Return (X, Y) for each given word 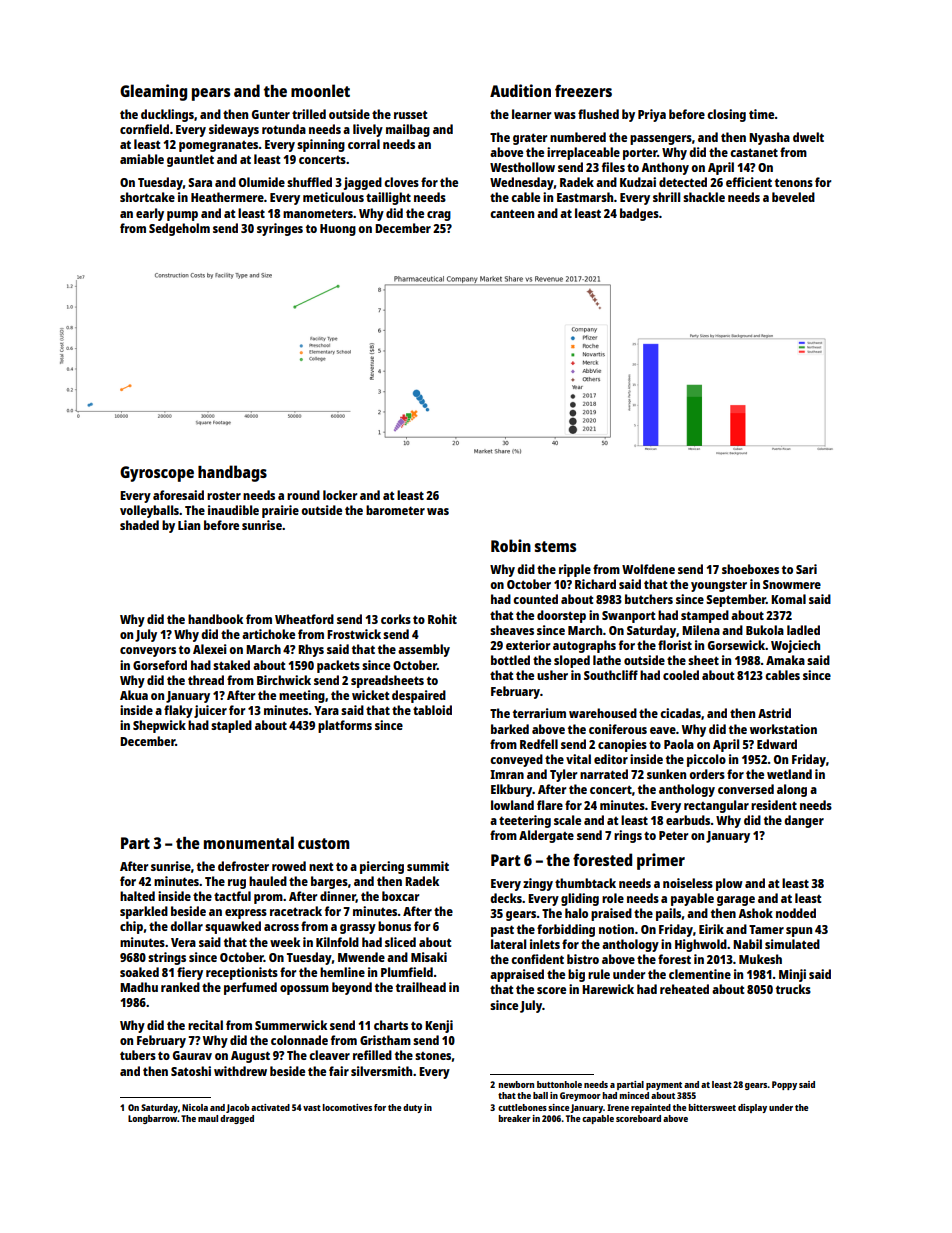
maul (208, 1118)
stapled (231, 726)
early (150, 214)
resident (774, 805)
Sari (806, 569)
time (761, 114)
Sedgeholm (179, 229)
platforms (345, 726)
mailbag (408, 130)
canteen (512, 214)
